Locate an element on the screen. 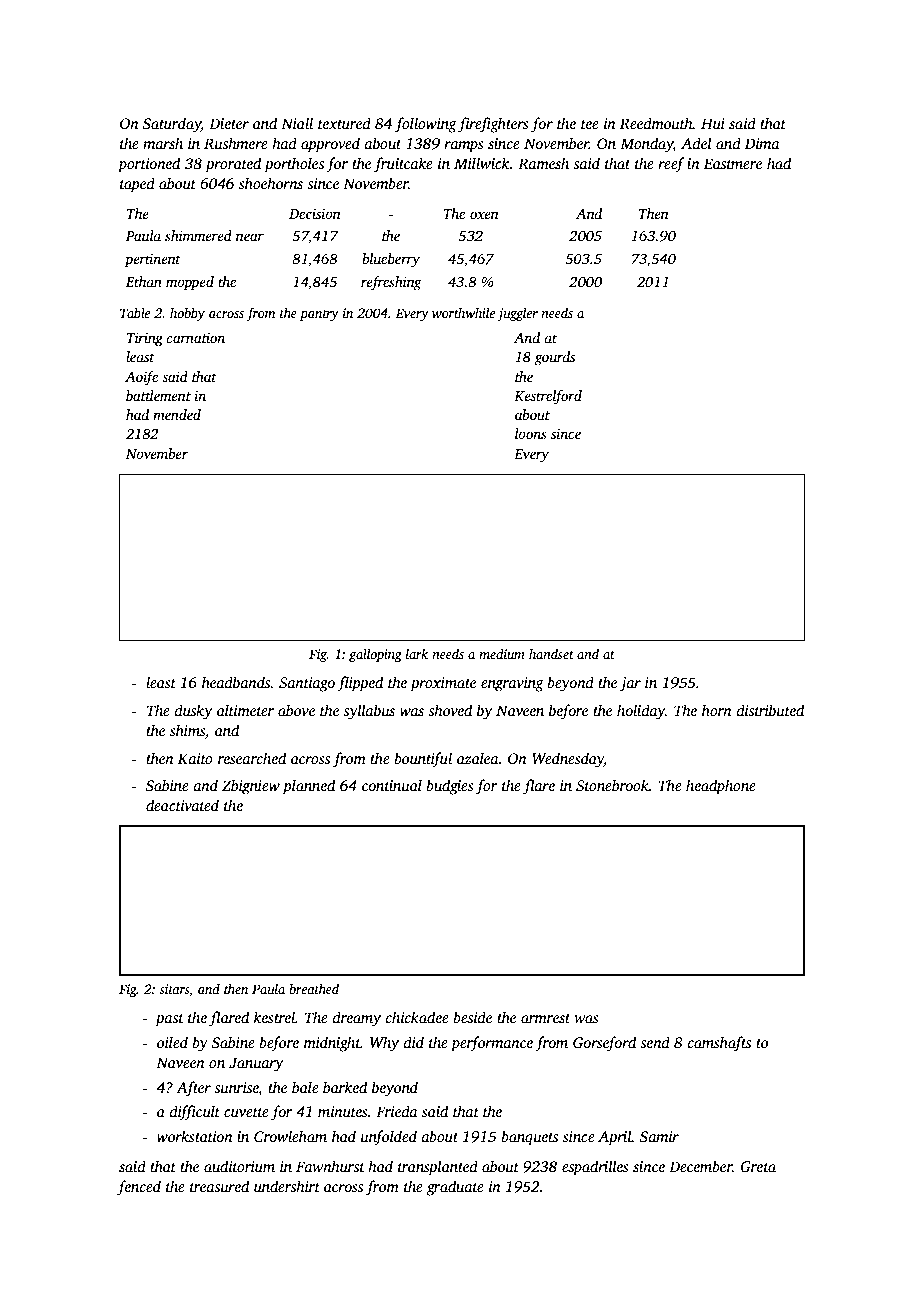 Image resolution: width=924 pixels, height=1308 pixels. Eastmere is located at coordinates (733, 163).
